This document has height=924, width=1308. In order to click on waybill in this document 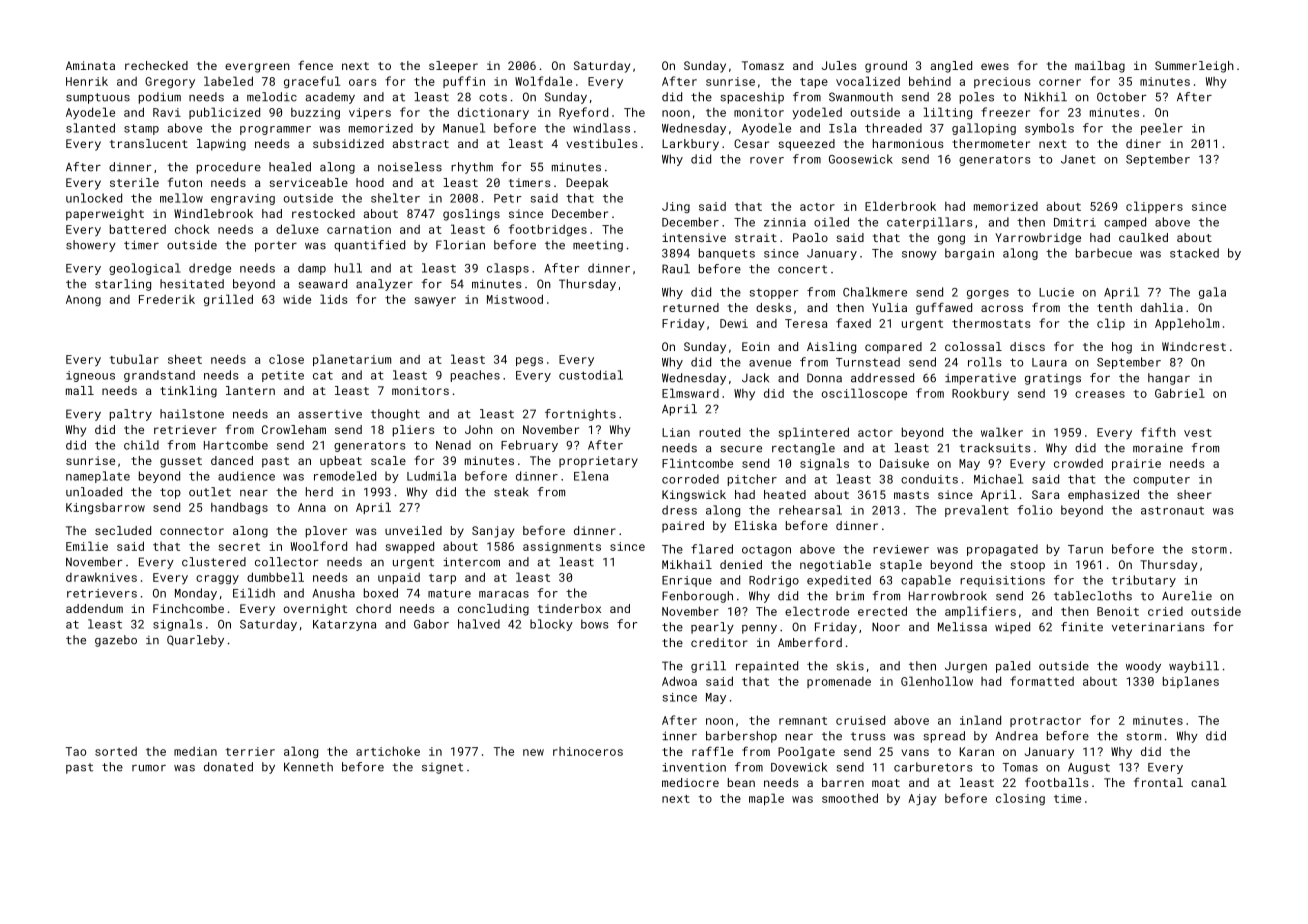, I will do `click(1194, 667)`.
